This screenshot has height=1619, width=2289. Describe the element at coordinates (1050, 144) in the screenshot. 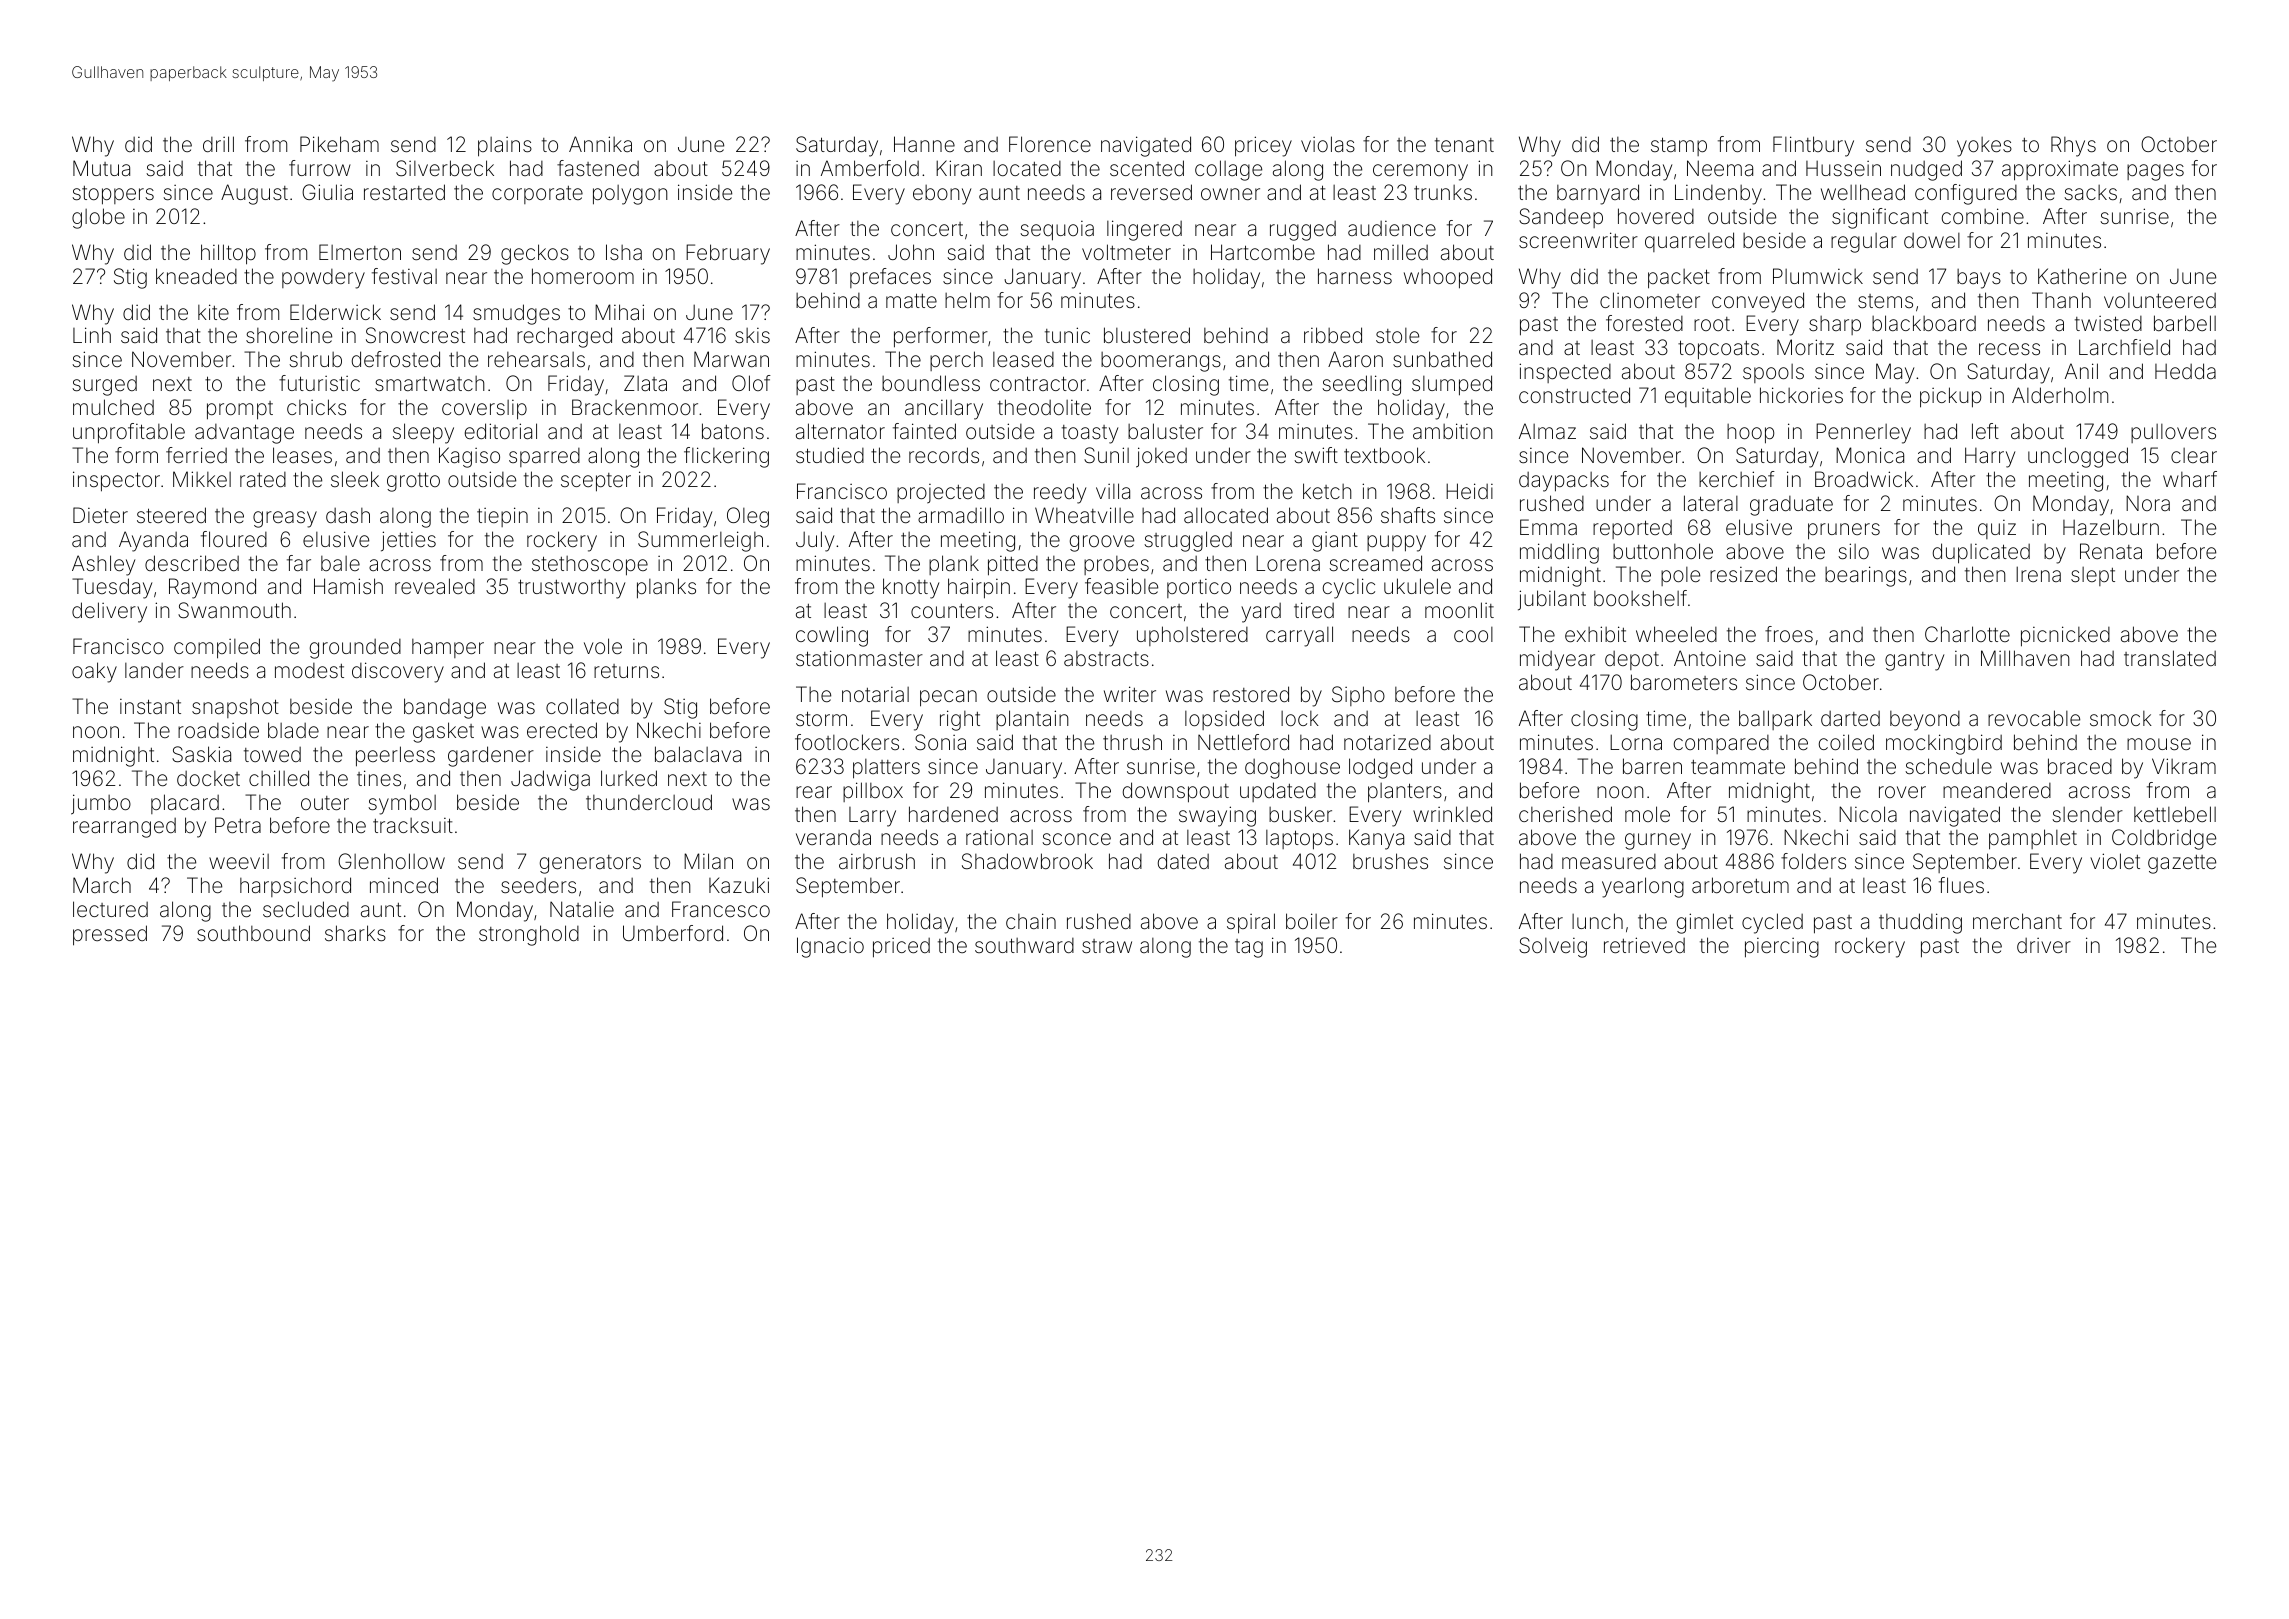

I see `Florence` at that location.
